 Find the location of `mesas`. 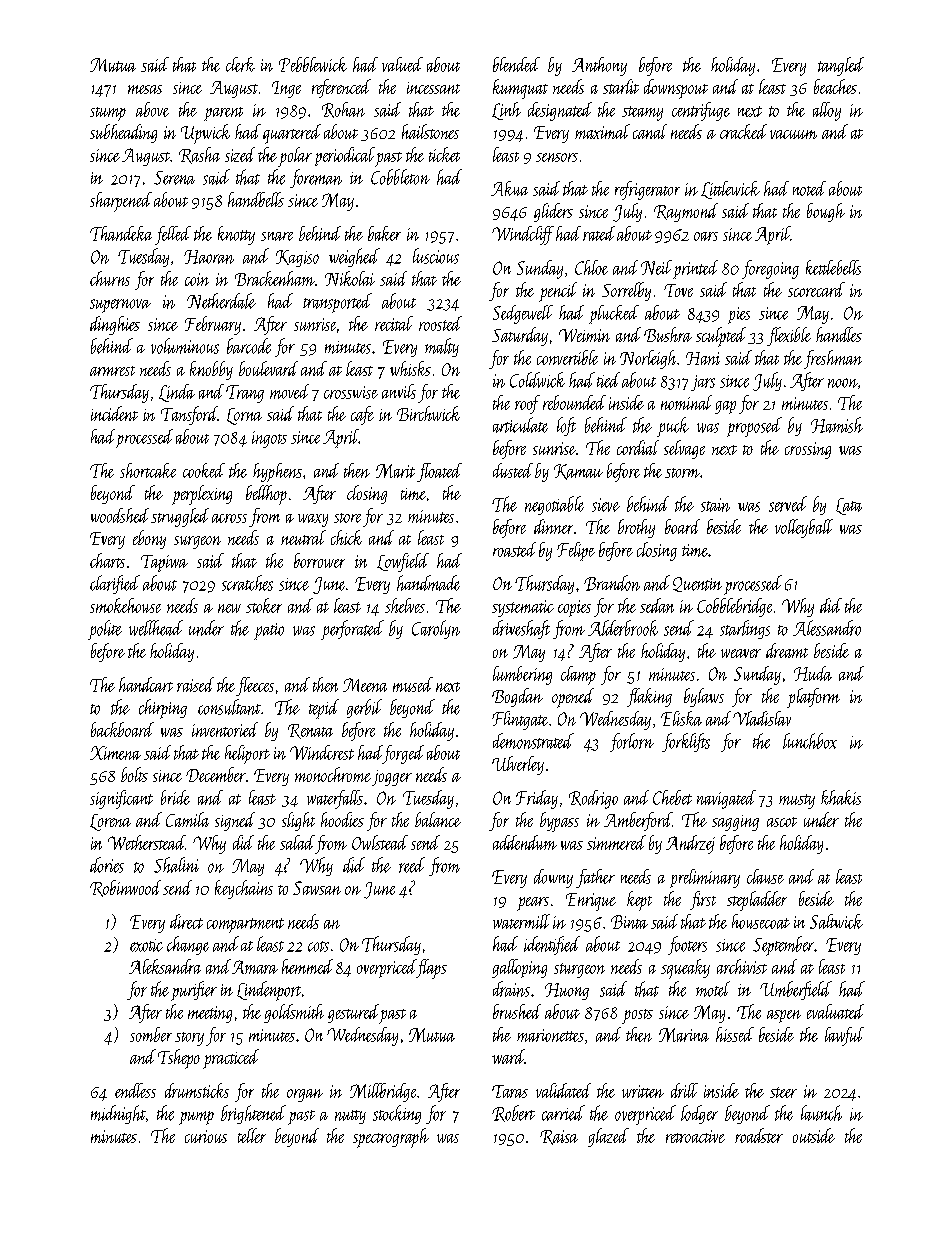

mesas is located at coordinates (145, 89).
